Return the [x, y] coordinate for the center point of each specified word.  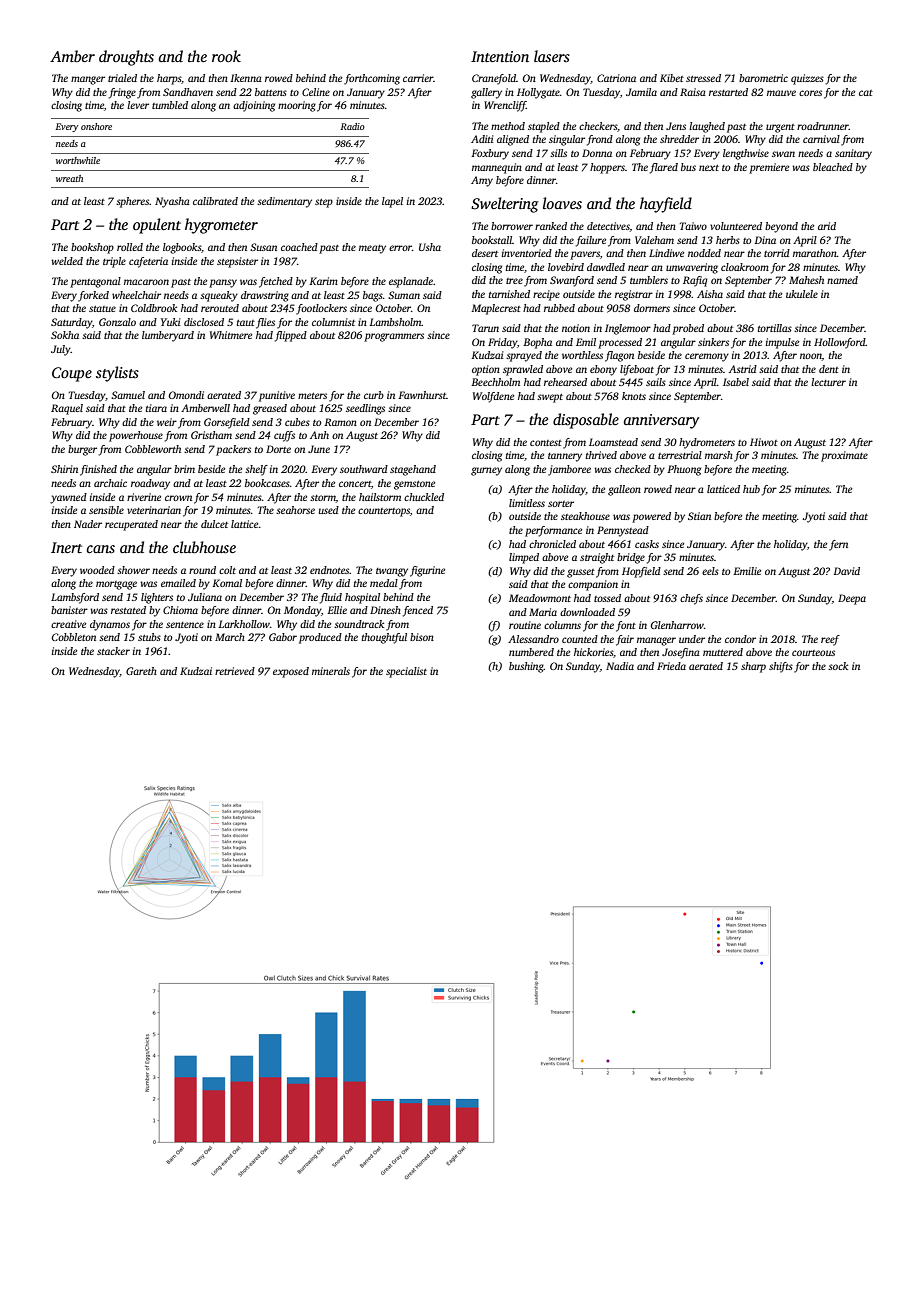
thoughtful [384, 638]
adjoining [254, 106]
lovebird [566, 267]
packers [233, 450]
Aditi [482, 139]
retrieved [235, 671]
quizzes [807, 79]
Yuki [171, 322]
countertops [384, 512]
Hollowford [840, 343]
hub [751, 489]
